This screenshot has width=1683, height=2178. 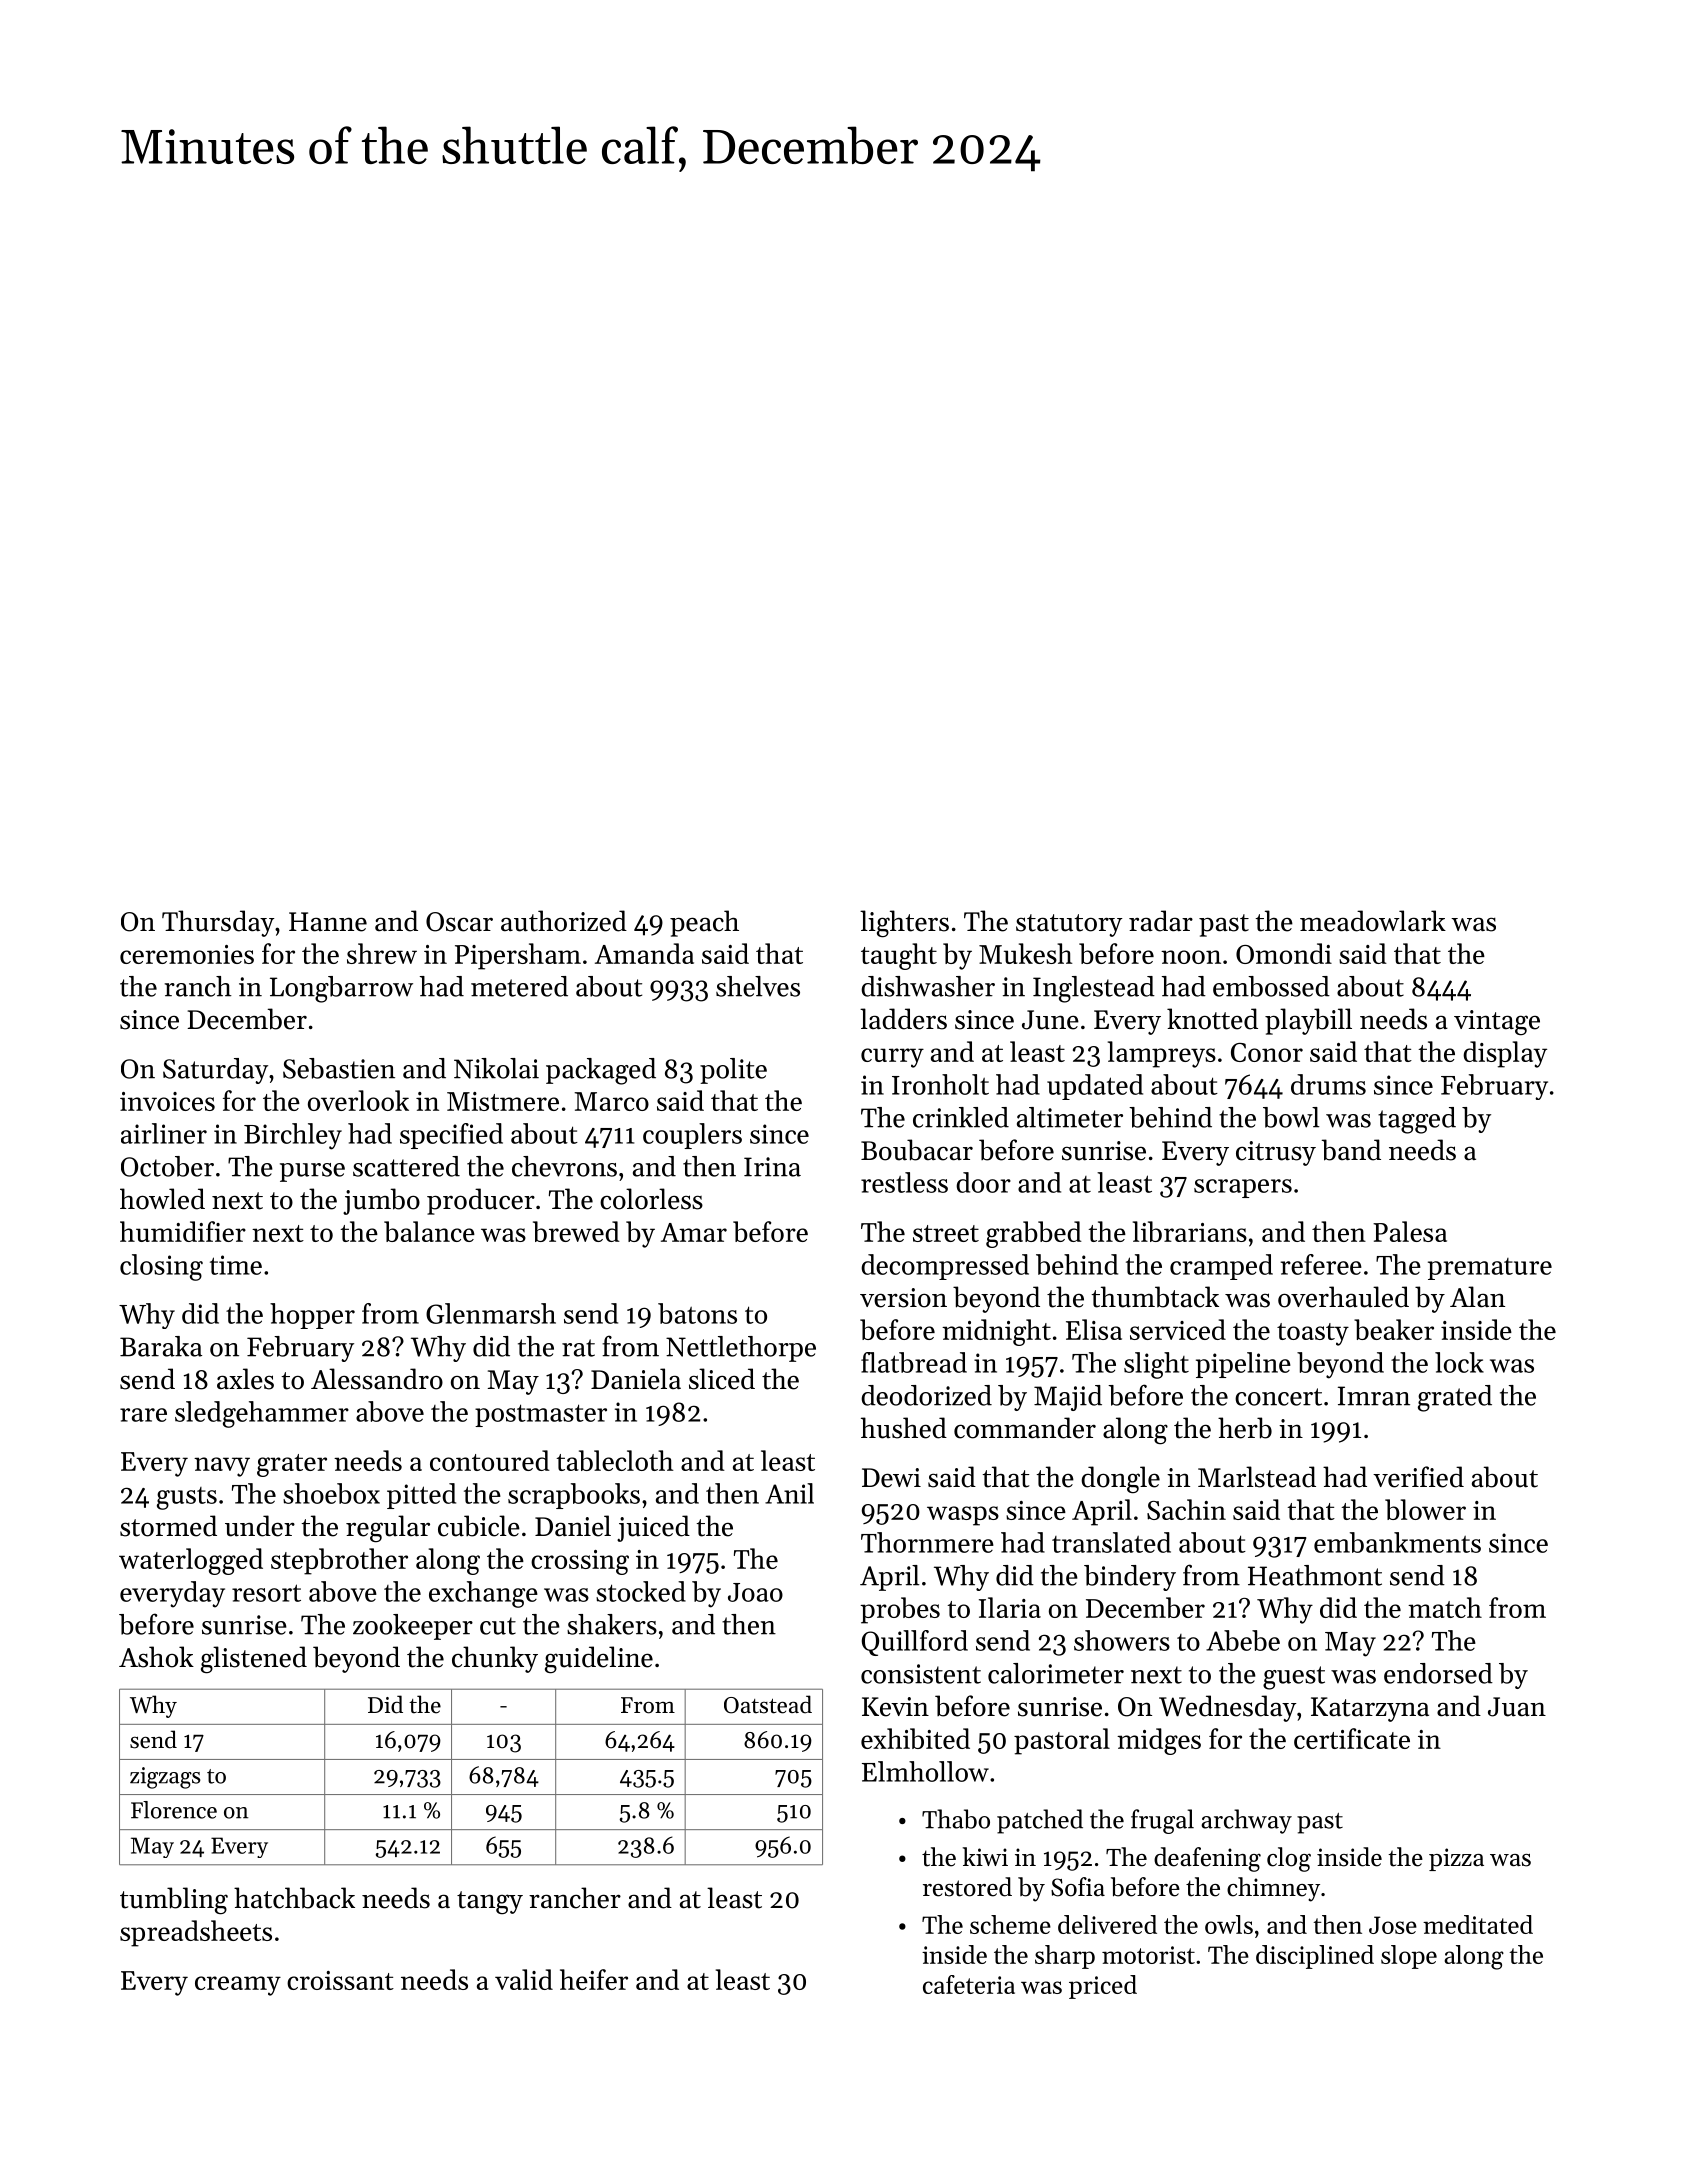 I want to click on Ironholt, so click(x=940, y=1084).
